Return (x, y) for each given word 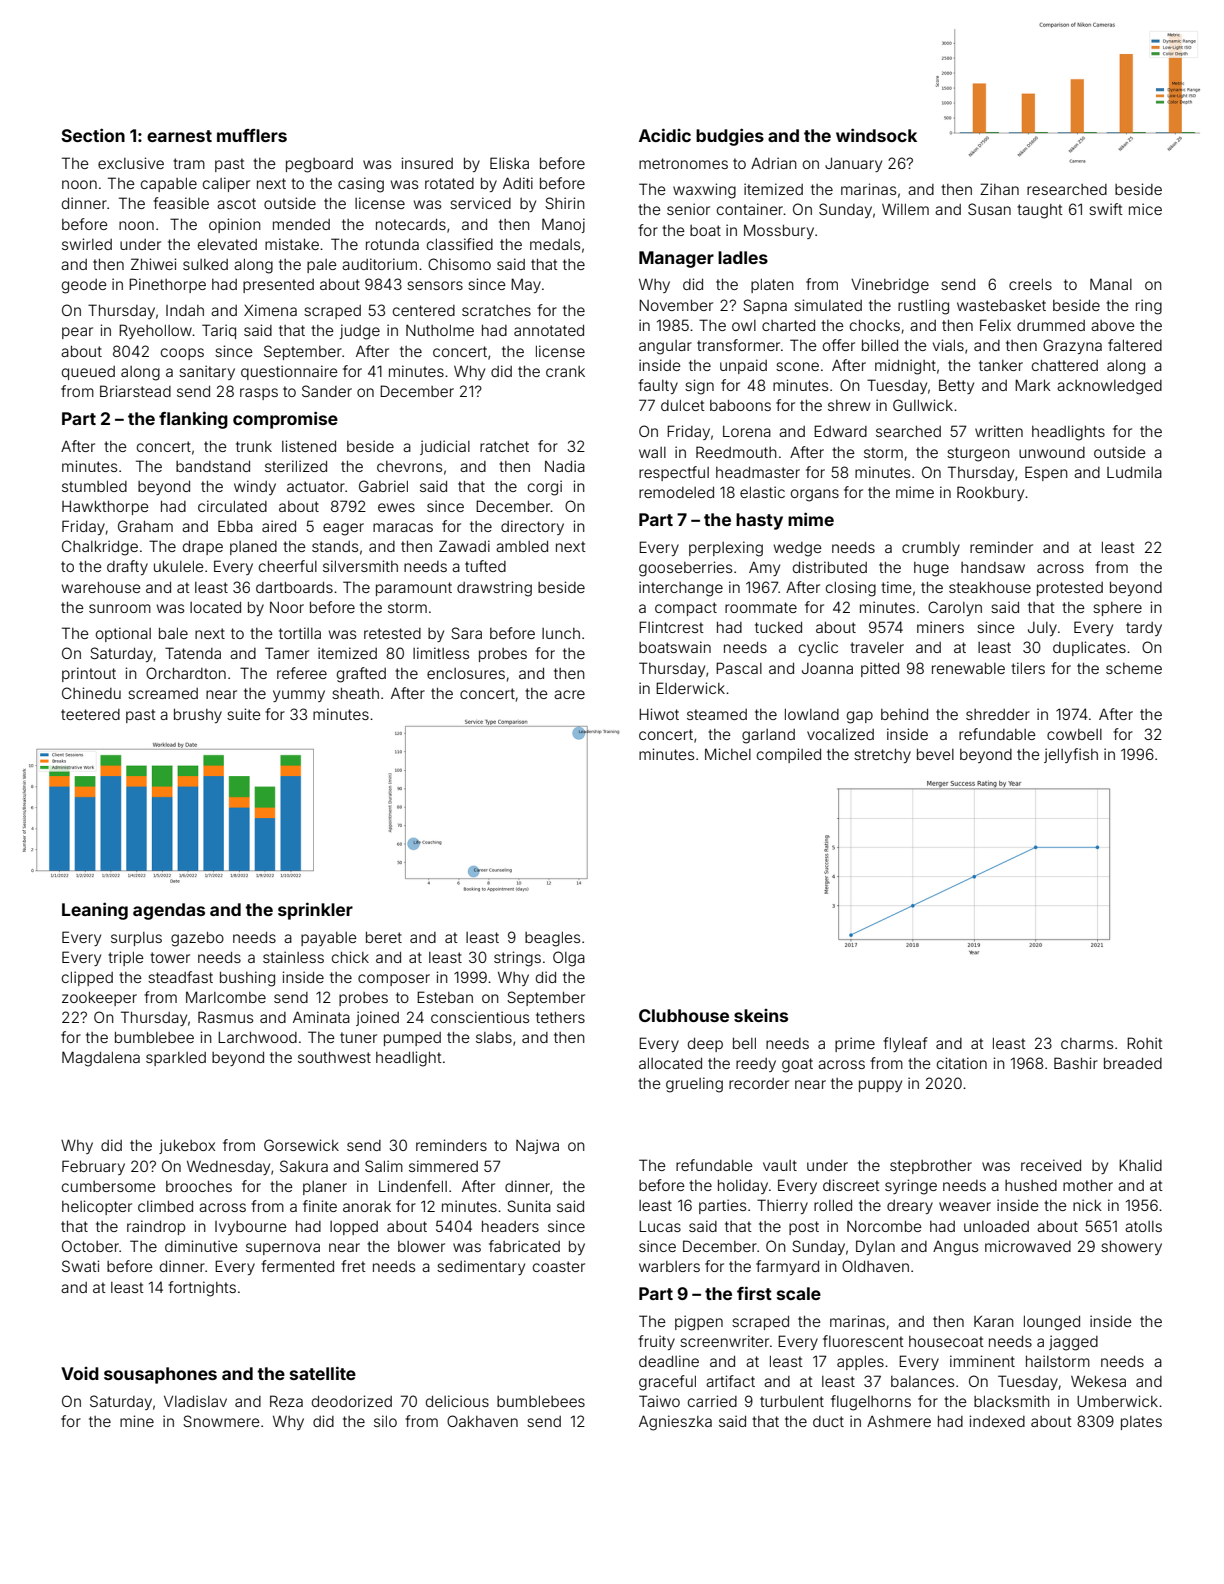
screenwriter (724, 1341)
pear (77, 333)
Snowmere (221, 1421)
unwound (1052, 452)
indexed (997, 1421)
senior (688, 209)
